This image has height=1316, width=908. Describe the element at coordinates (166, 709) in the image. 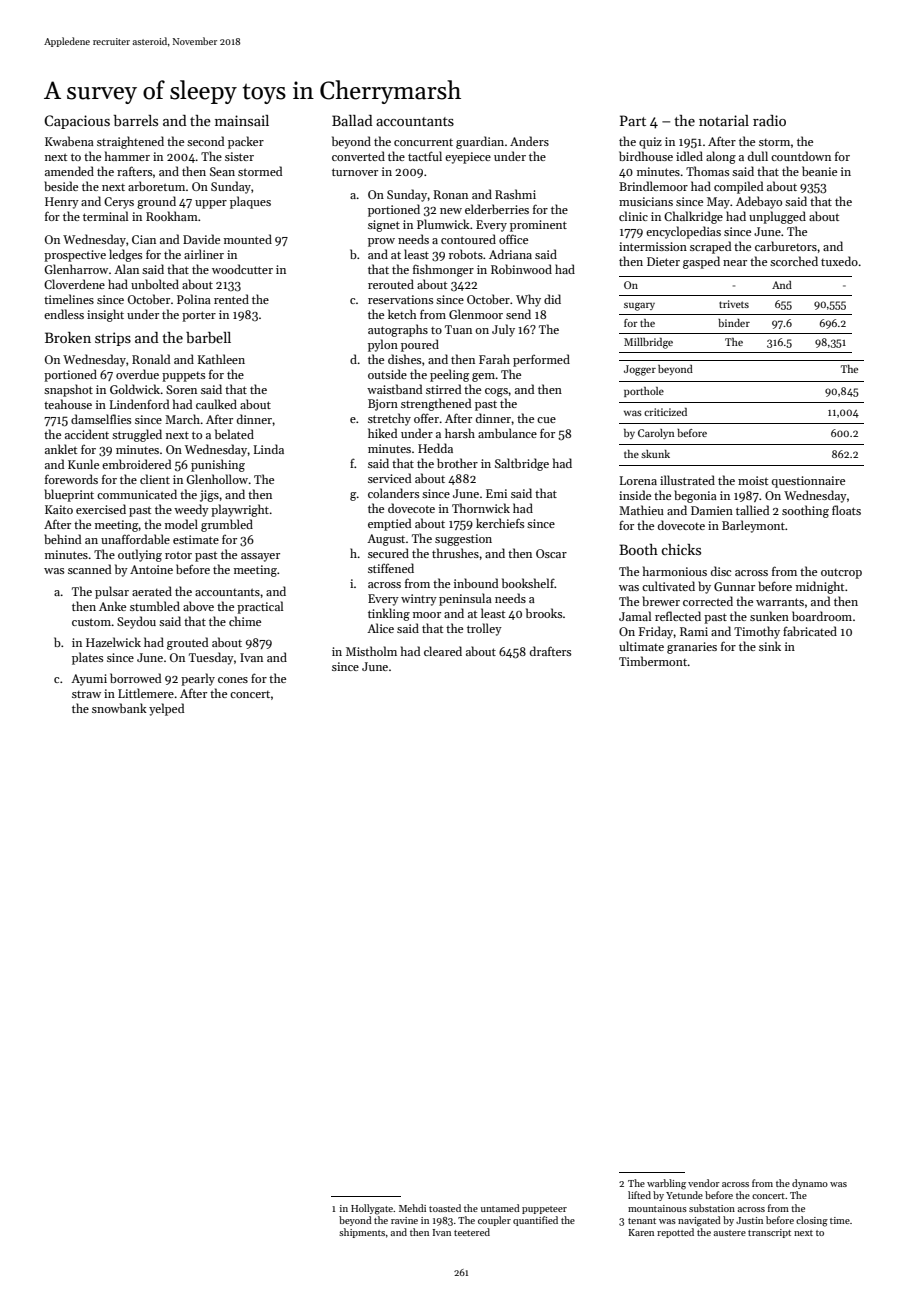

I see `yelped` at that location.
